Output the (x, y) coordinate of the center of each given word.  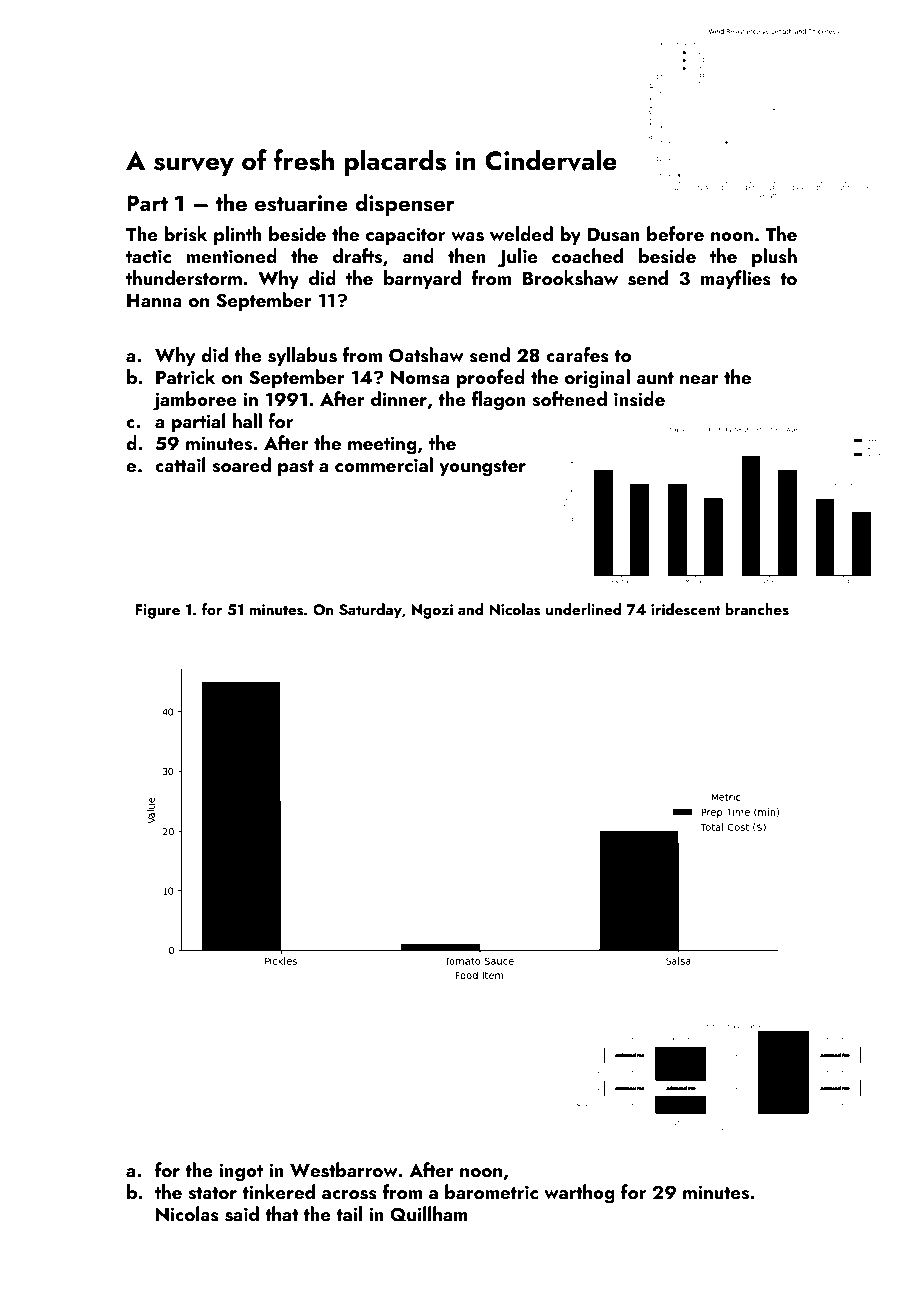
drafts (357, 256)
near (699, 379)
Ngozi (432, 611)
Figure (157, 611)
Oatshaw (426, 355)
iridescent (685, 609)
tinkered (278, 1191)
